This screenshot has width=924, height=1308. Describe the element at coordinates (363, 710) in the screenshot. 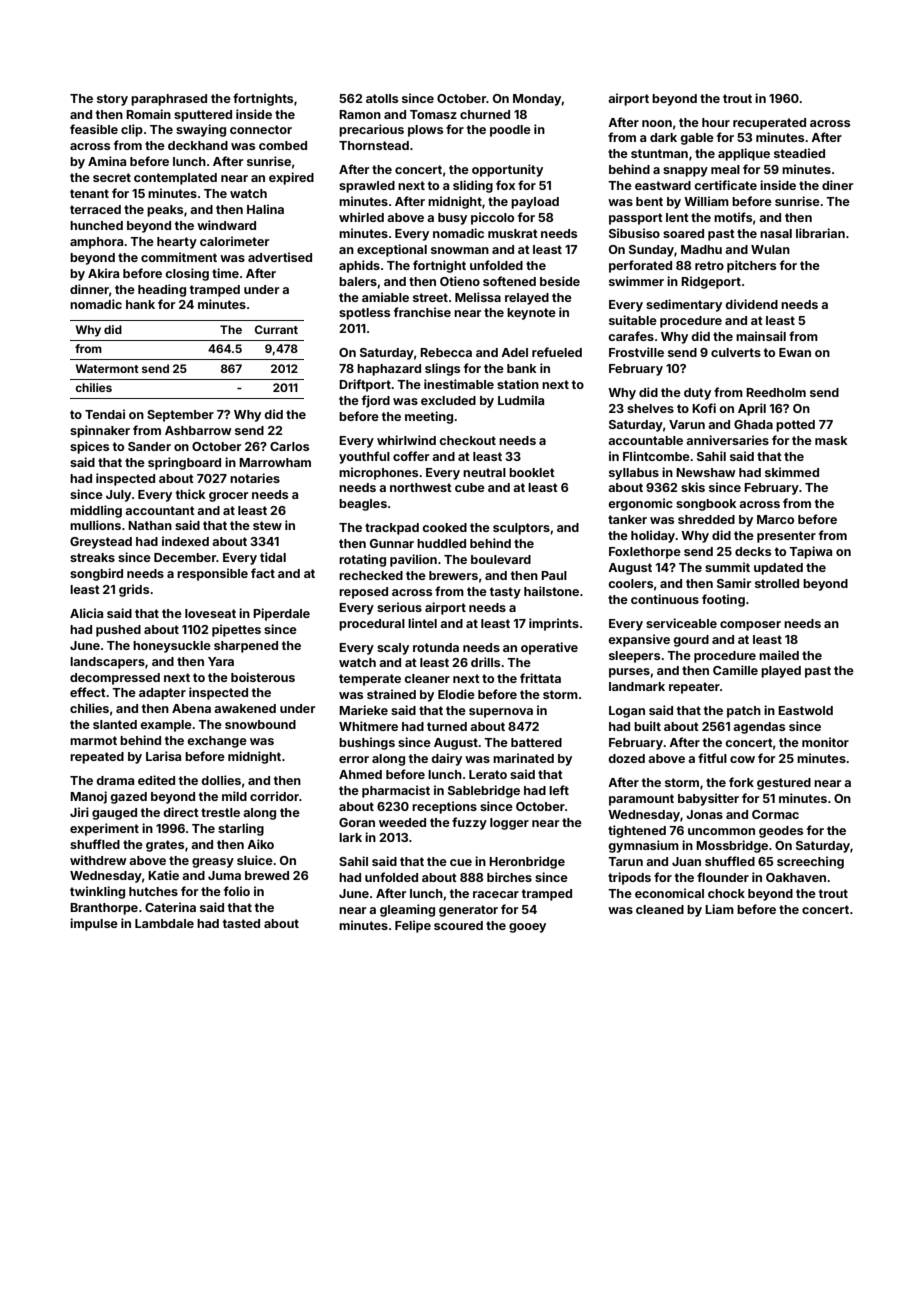

I see `Marieke` at that location.
